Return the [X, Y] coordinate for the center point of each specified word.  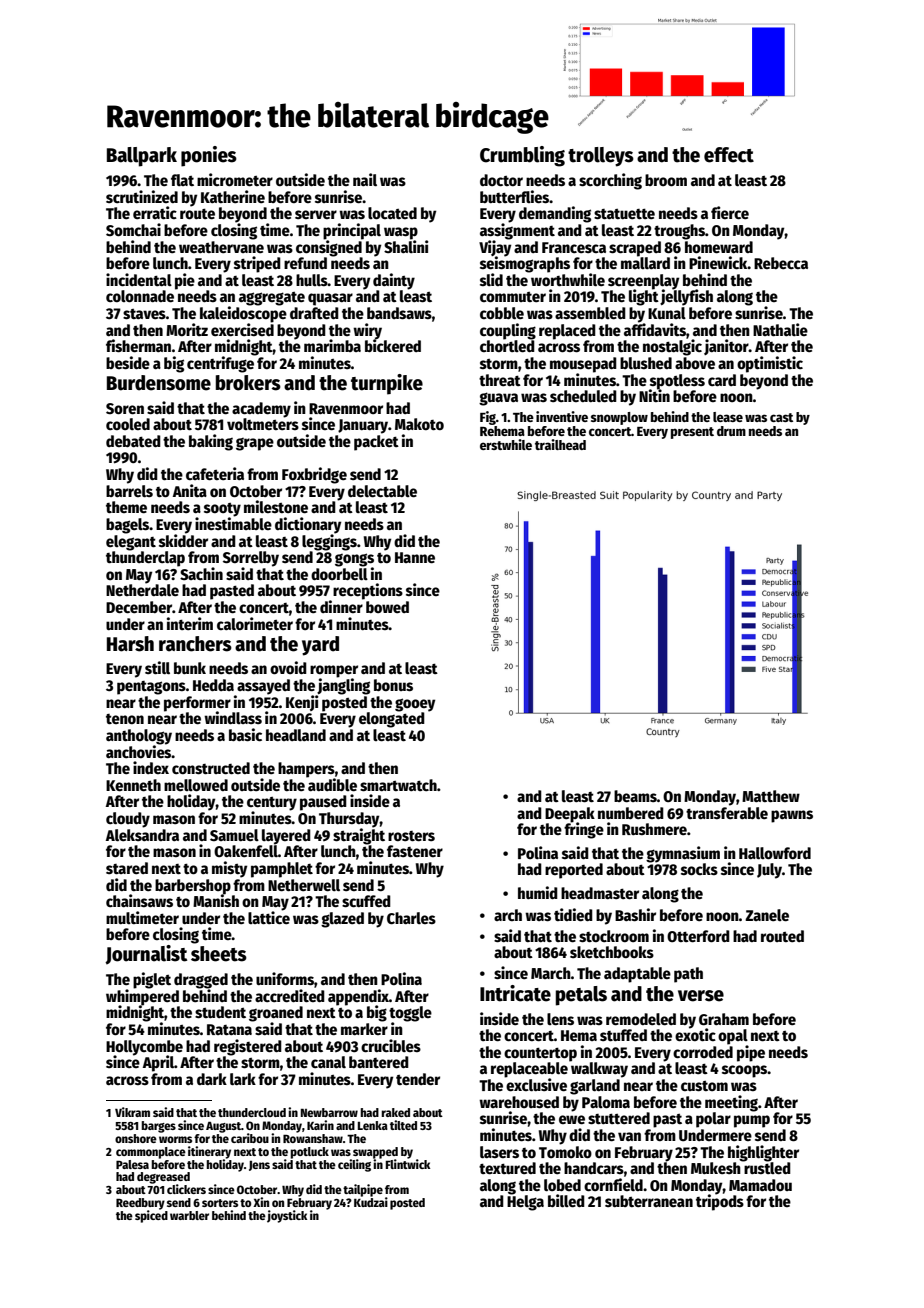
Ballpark [142, 157]
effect [729, 155]
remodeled [641, 1019]
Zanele [767, 915]
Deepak [570, 814]
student [220, 1012]
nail [365, 179]
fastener [415, 851]
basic [245, 735]
